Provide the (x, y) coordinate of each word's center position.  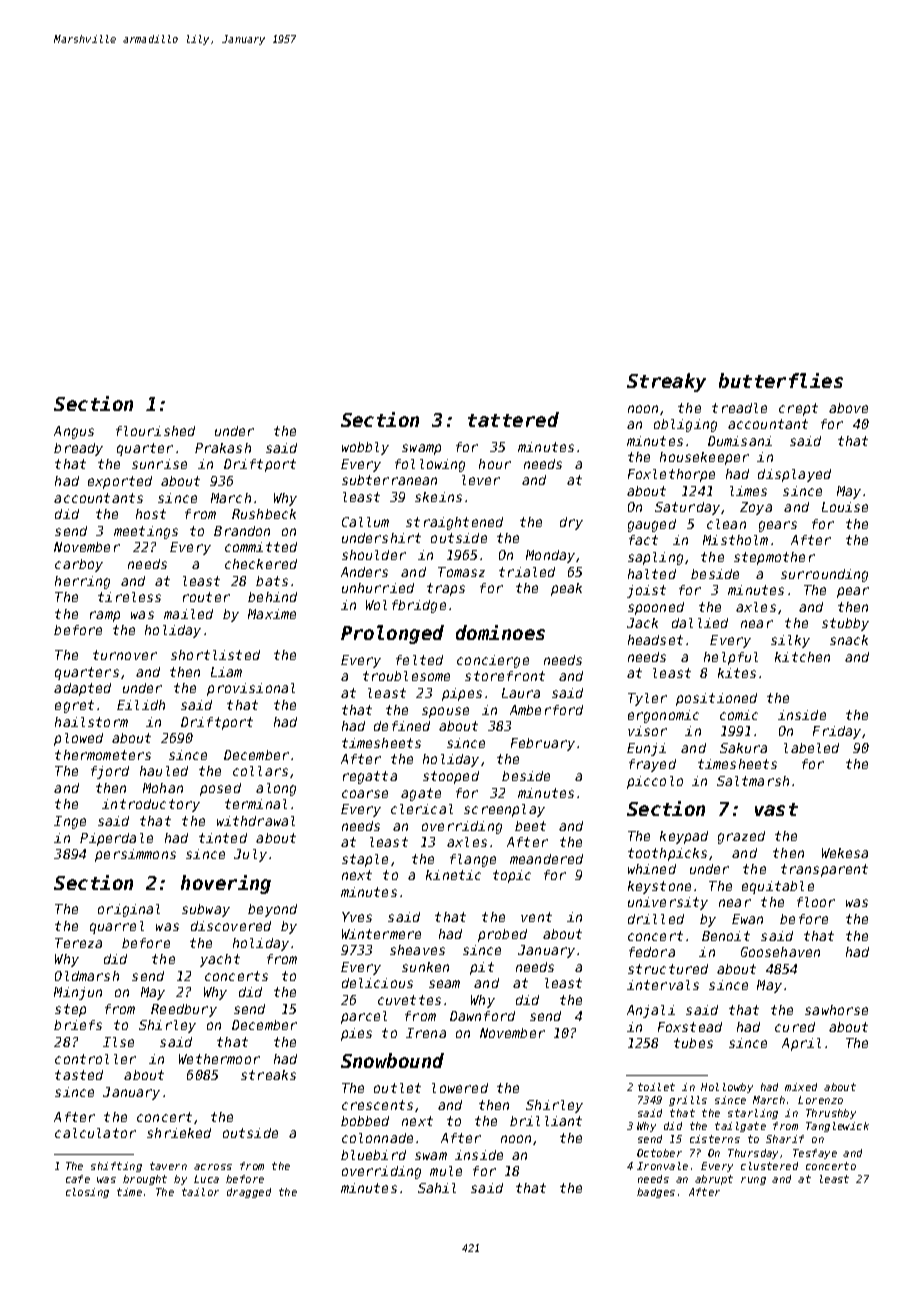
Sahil (437, 1188)
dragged (249, 1193)
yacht (220, 960)
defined (402, 726)
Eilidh (141, 705)
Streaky (666, 382)
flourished (155, 431)
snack (849, 640)
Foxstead (690, 1027)
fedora (652, 952)
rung (753, 1181)
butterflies (781, 380)
